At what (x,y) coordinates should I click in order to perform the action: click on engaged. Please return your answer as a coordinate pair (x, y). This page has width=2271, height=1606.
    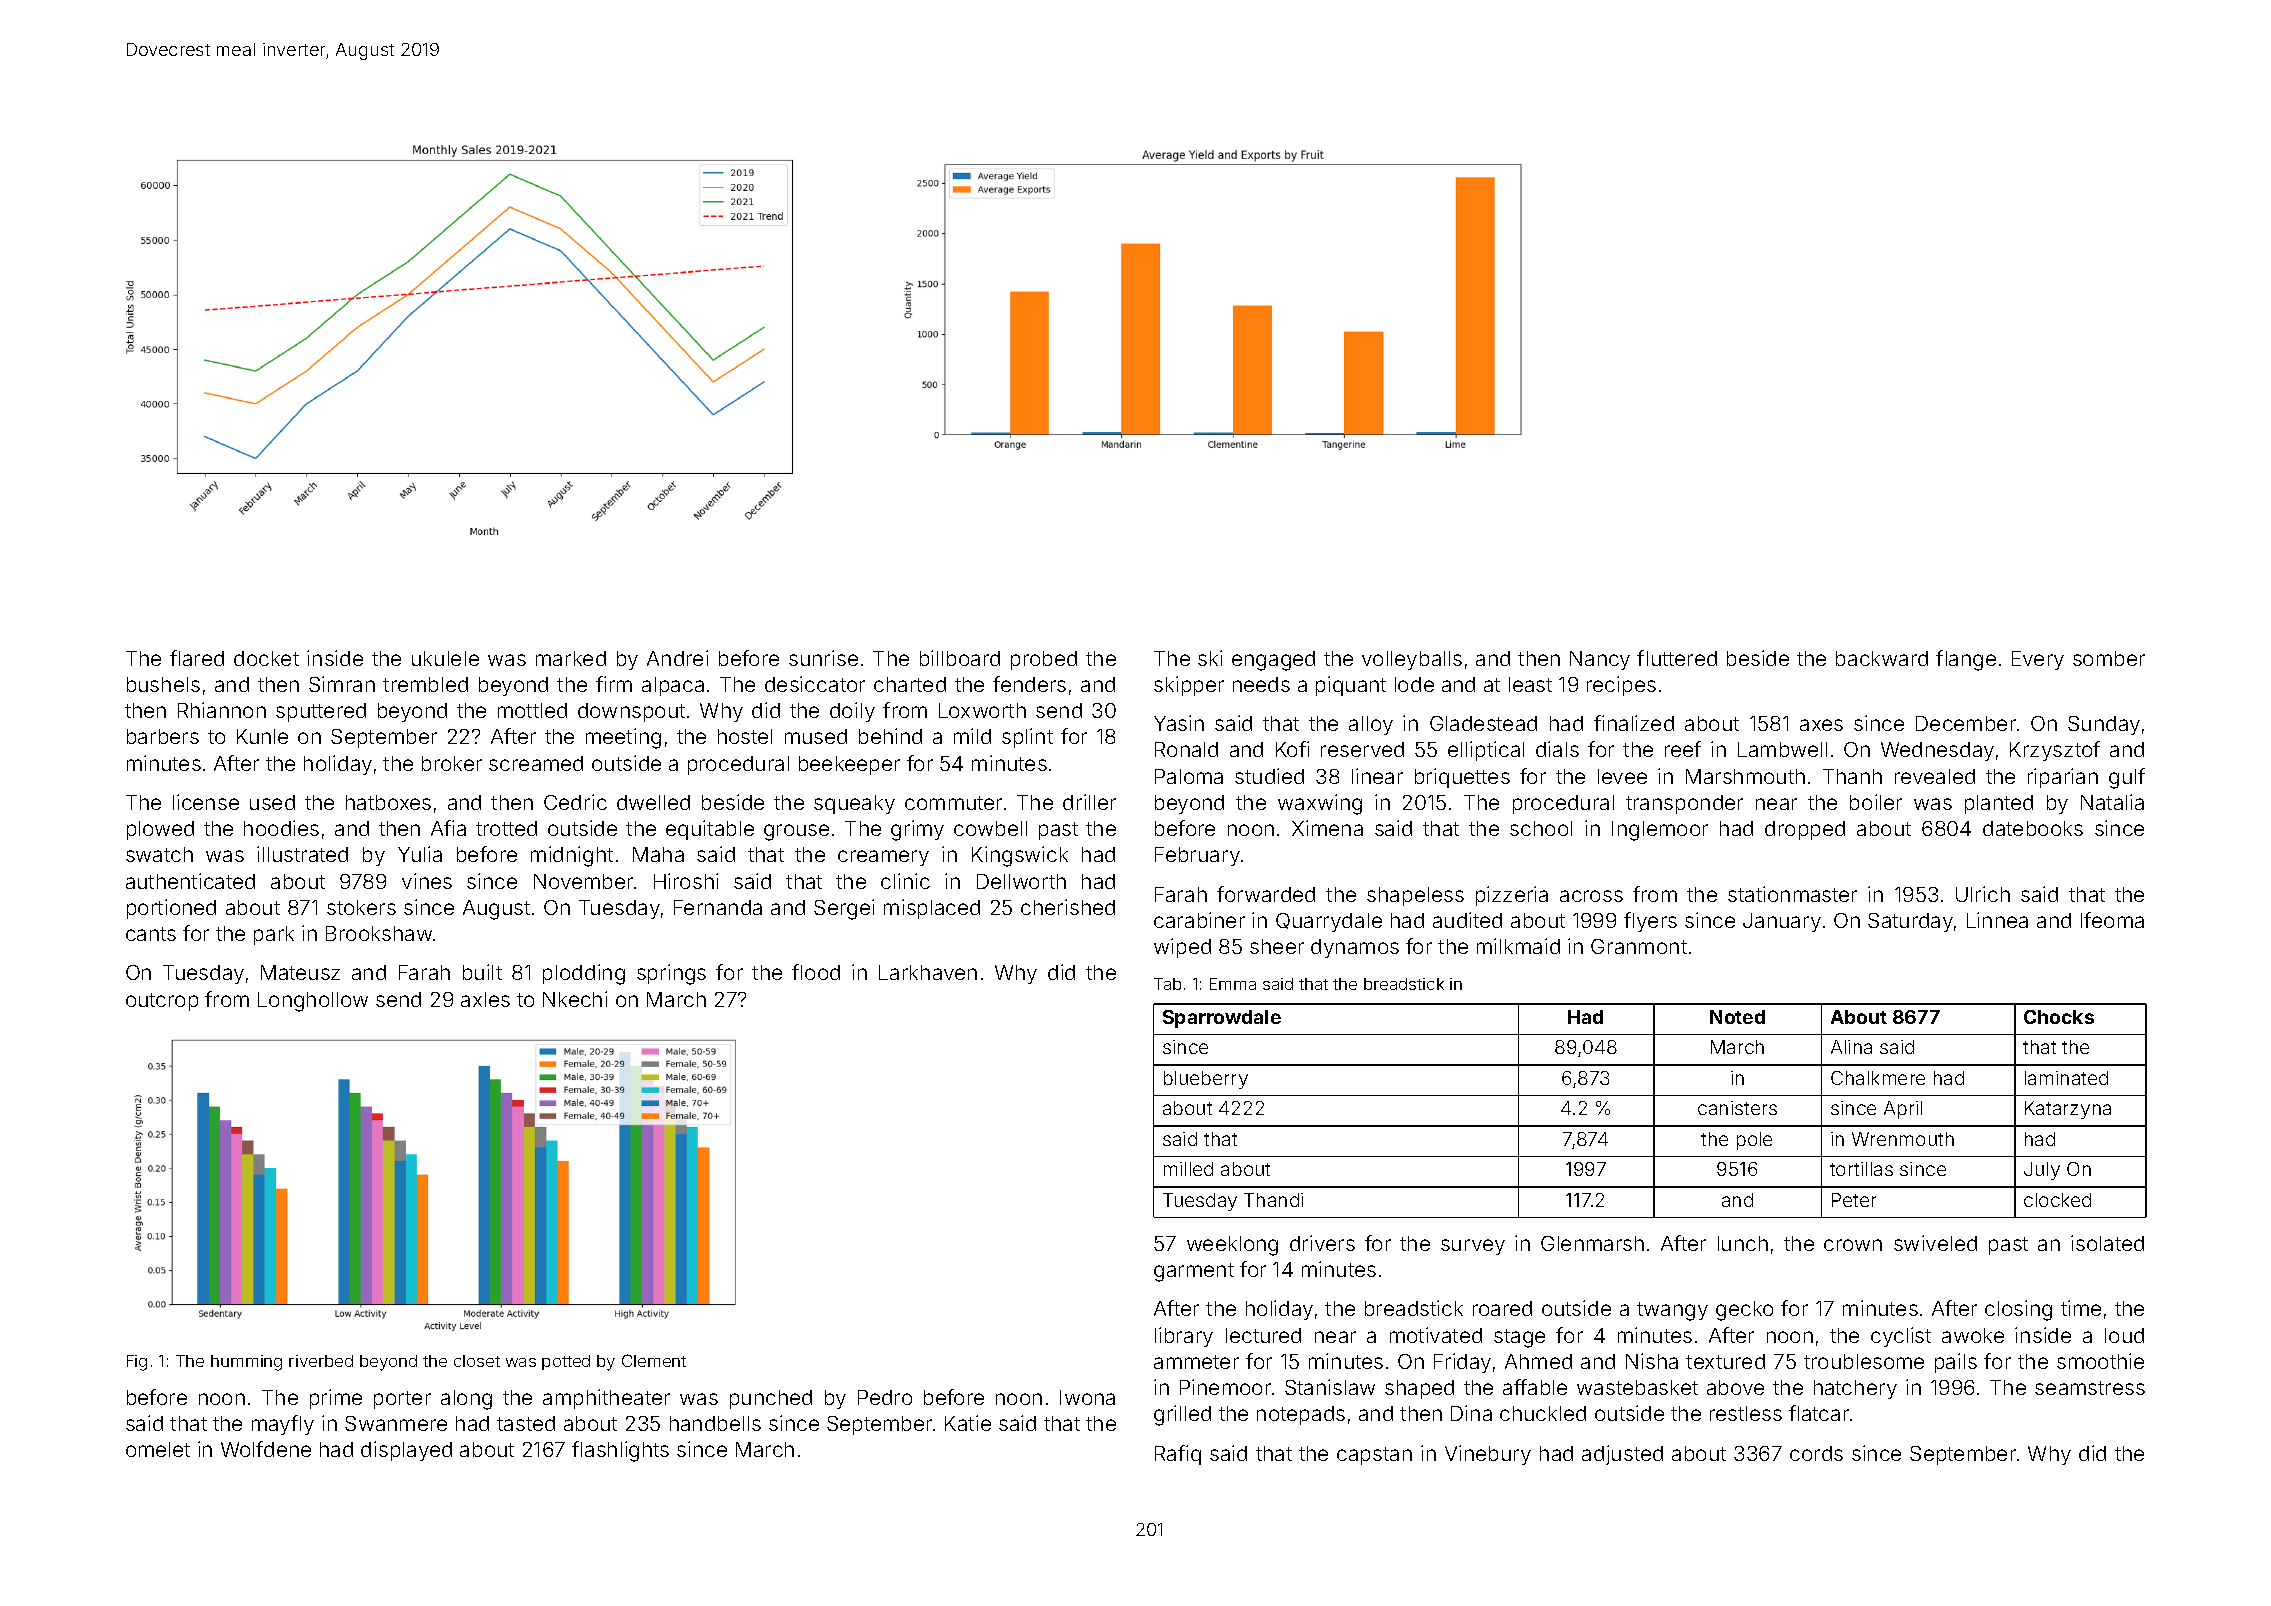
    Looking at the image, I should click on (1273, 661).
